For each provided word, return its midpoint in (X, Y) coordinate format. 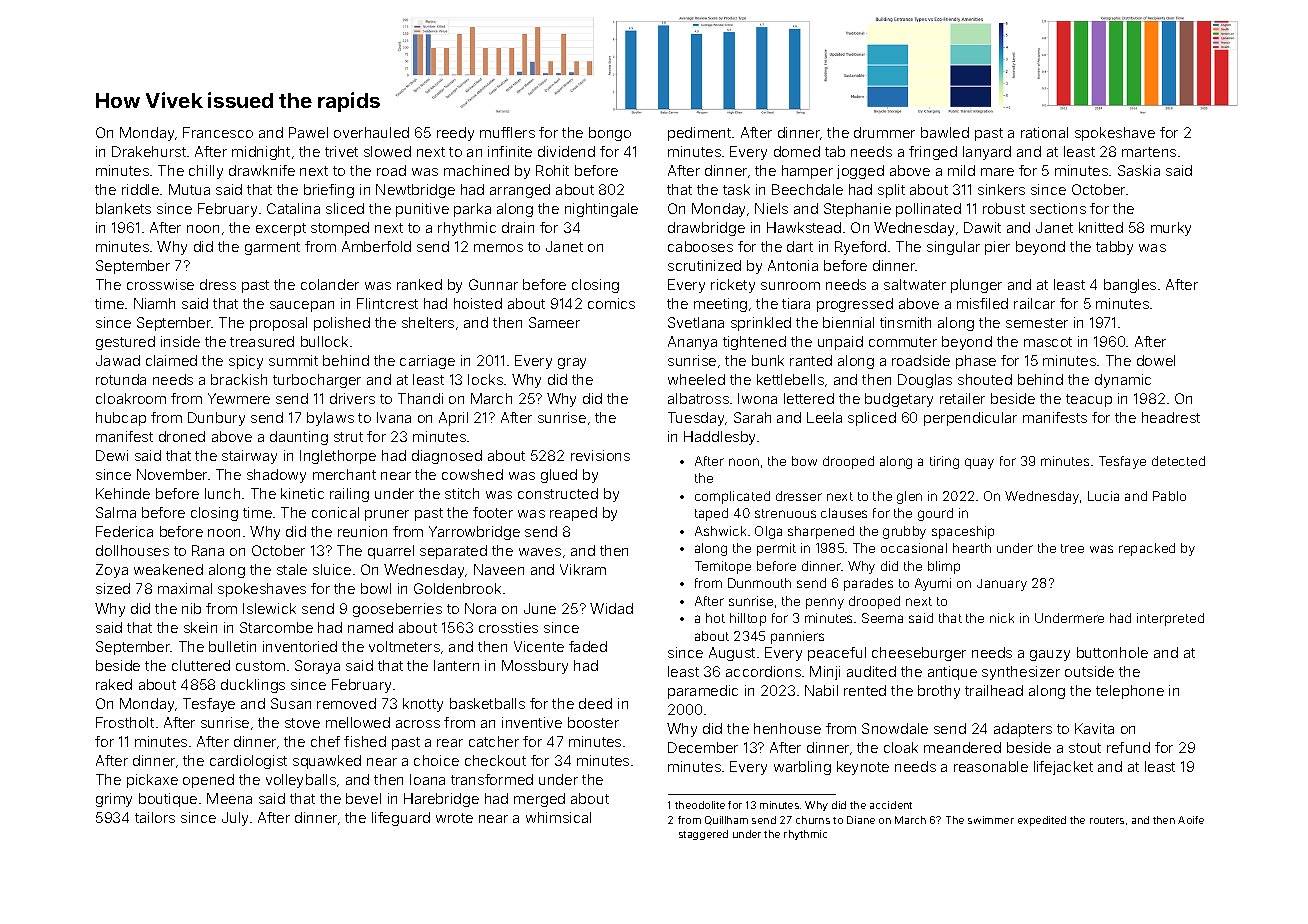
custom (260, 666)
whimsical (558, 817)
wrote (454, 818)
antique (952, 673)
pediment (699, 134)
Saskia (1139, 170)
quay (979, 463)
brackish (239, 379)
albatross (698, 398)
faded (588, 646)
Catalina (293, 208)
